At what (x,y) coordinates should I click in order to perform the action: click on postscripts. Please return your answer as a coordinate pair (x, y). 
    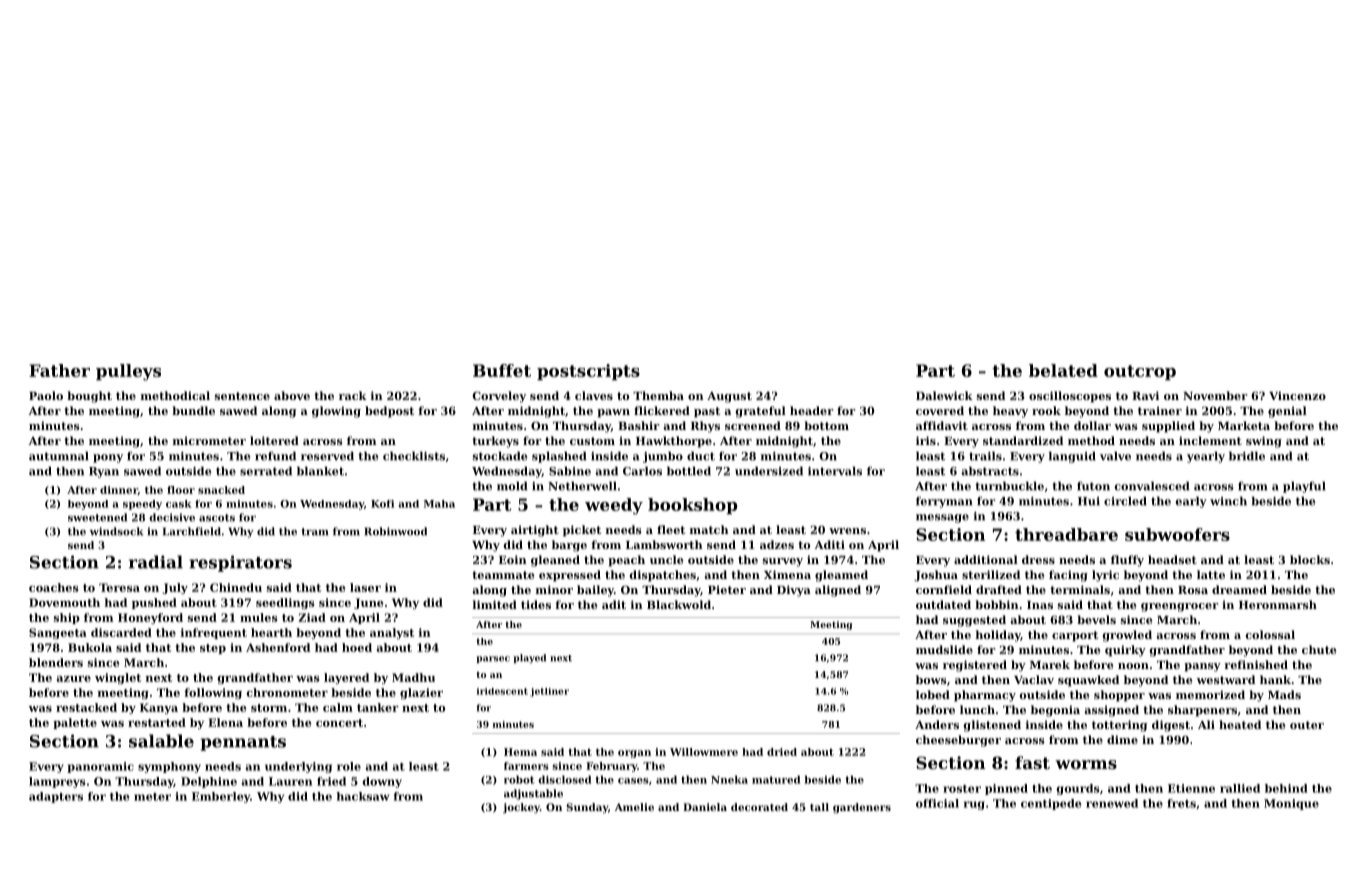
    Looking at the image, I should click on (588, 372).
